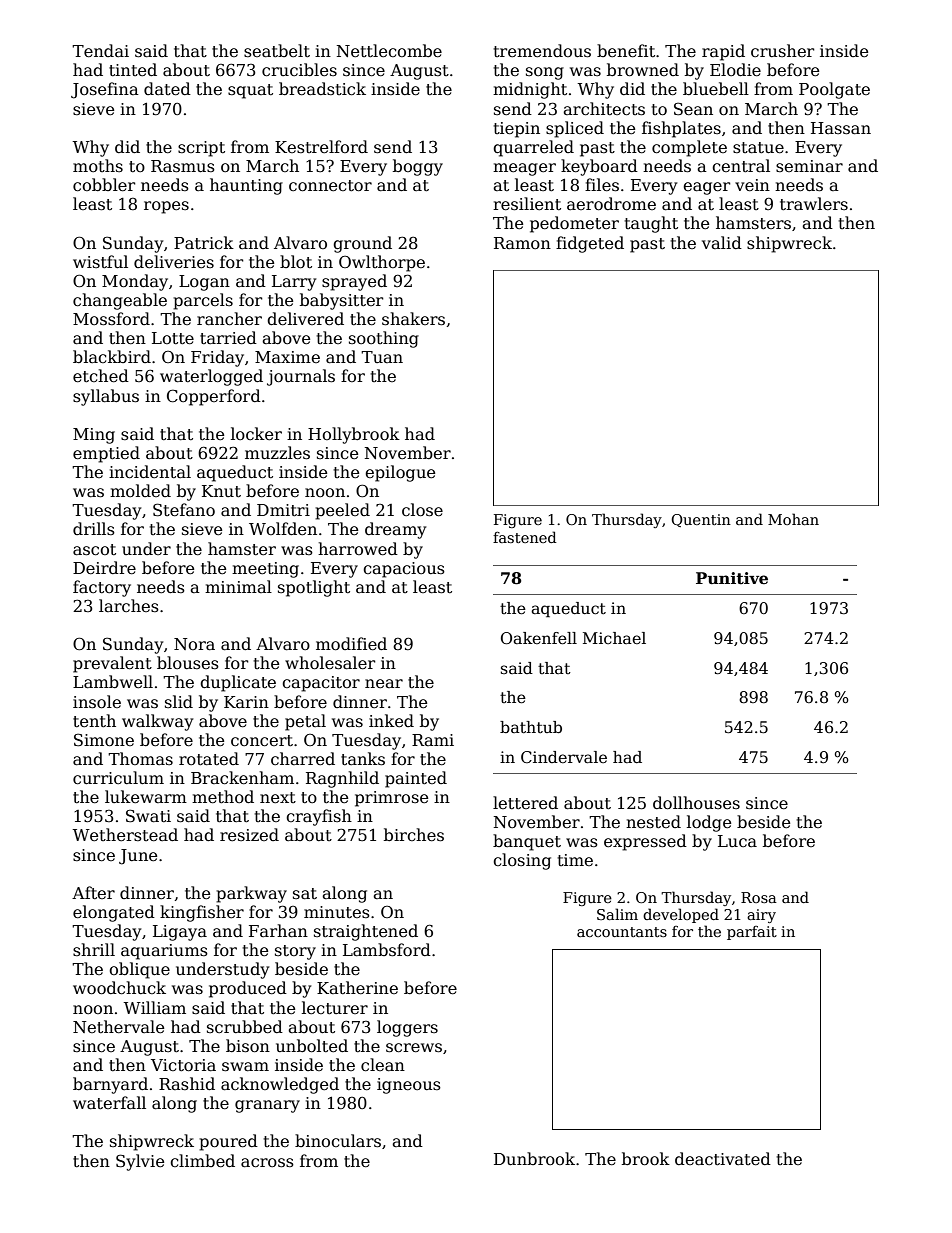 The height and width of the page is (1233, 952). What do you see at coordinates (732, 578) in the page?
I see `Punitive` at bounding box center [732, 578].
